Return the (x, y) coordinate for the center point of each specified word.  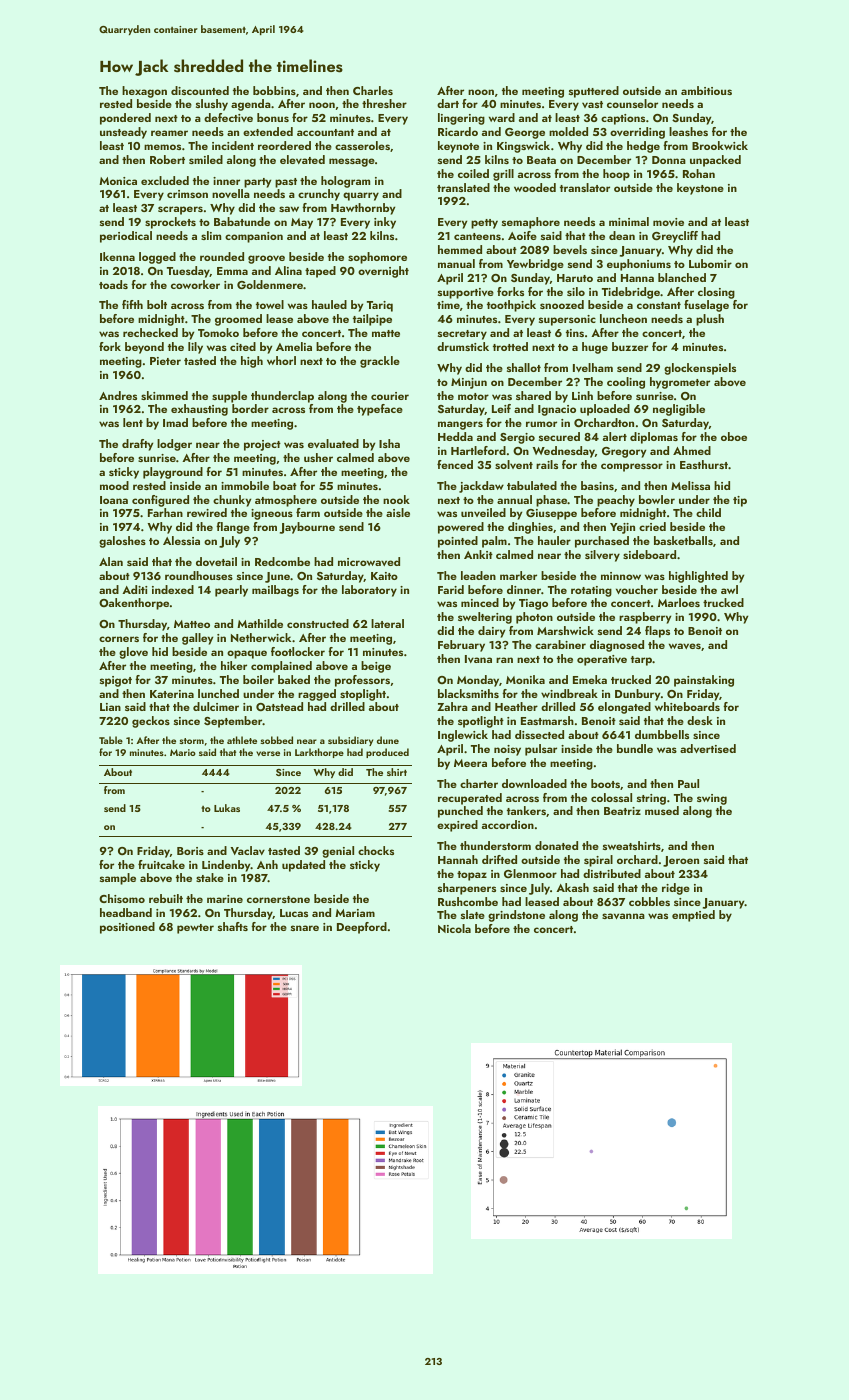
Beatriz (622, 811)
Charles (373, 90)
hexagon (144, 92)
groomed (238, 320)
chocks (376, 850)
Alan (111, 561)
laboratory (369, 591)
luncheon (623, 318)
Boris (190, 851)
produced (387, 753)
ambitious (706, 90)
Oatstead (279, 706)
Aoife (522, 235)
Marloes (679, 602)
